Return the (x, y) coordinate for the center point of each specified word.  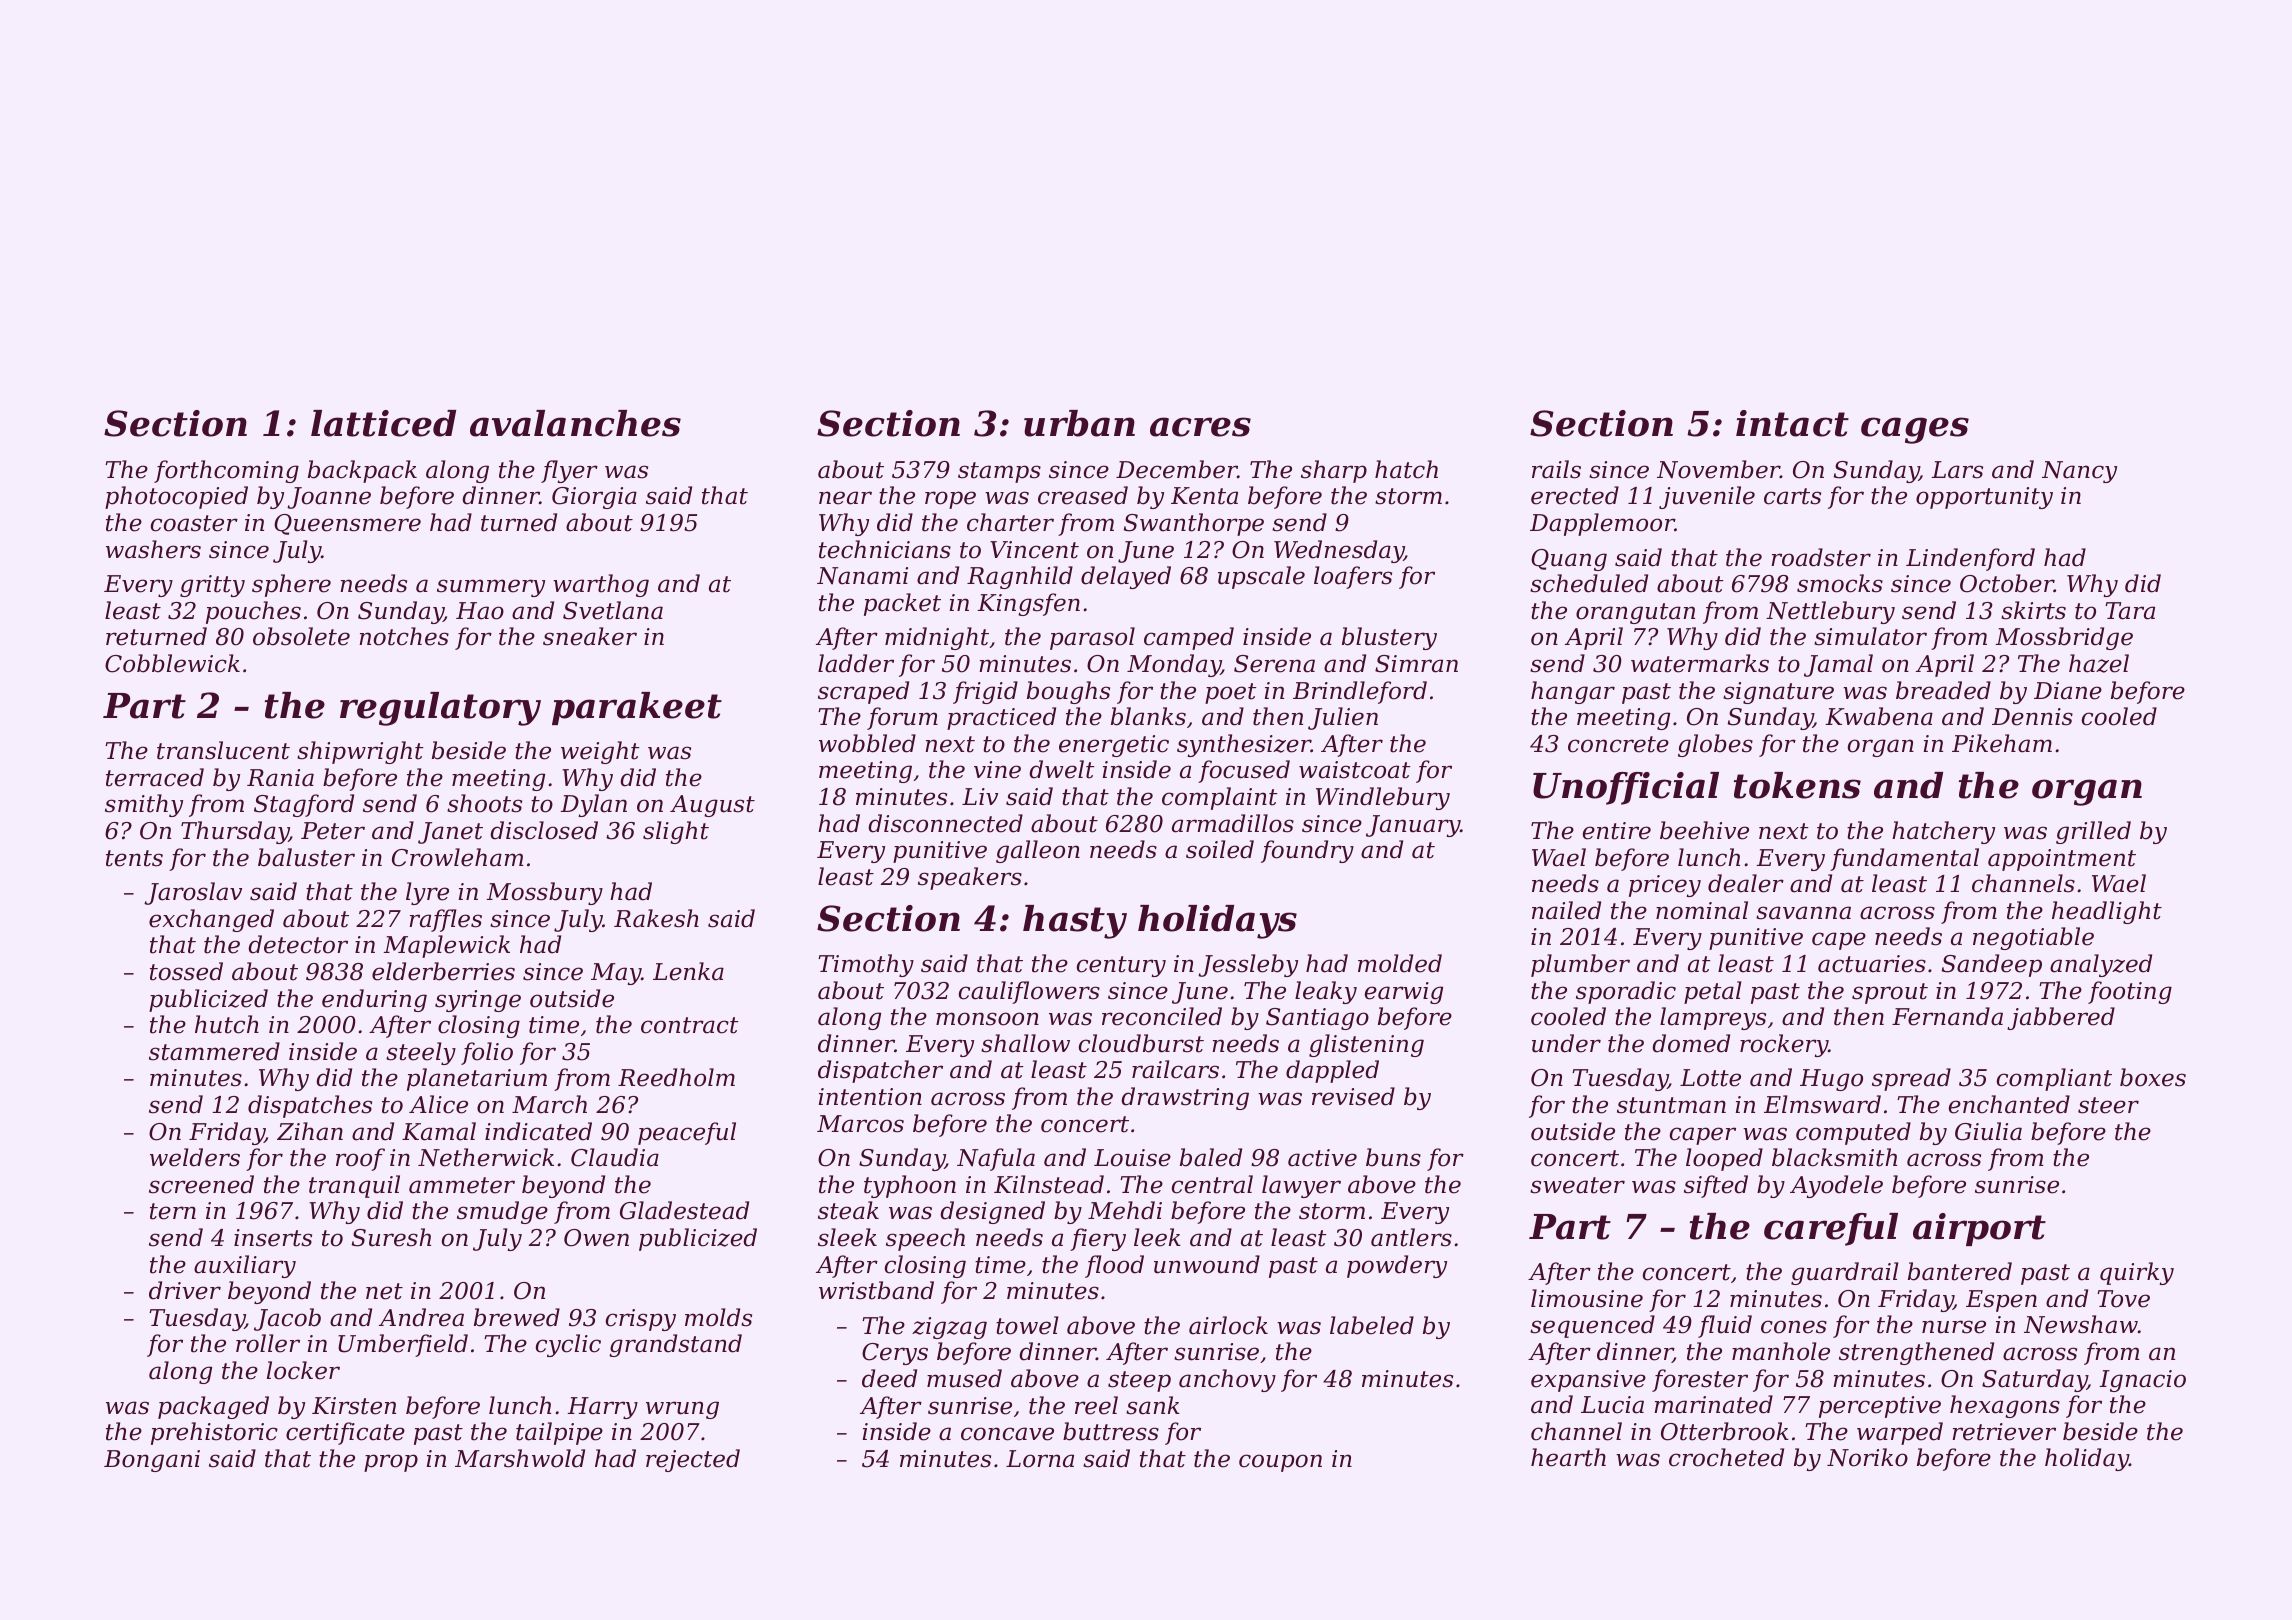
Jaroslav (193, 893)
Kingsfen (1028, 604)
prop (391, 1463)
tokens (1797, 785)
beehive (1704, 830)
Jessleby (1248, 965)
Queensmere (347, 524)
